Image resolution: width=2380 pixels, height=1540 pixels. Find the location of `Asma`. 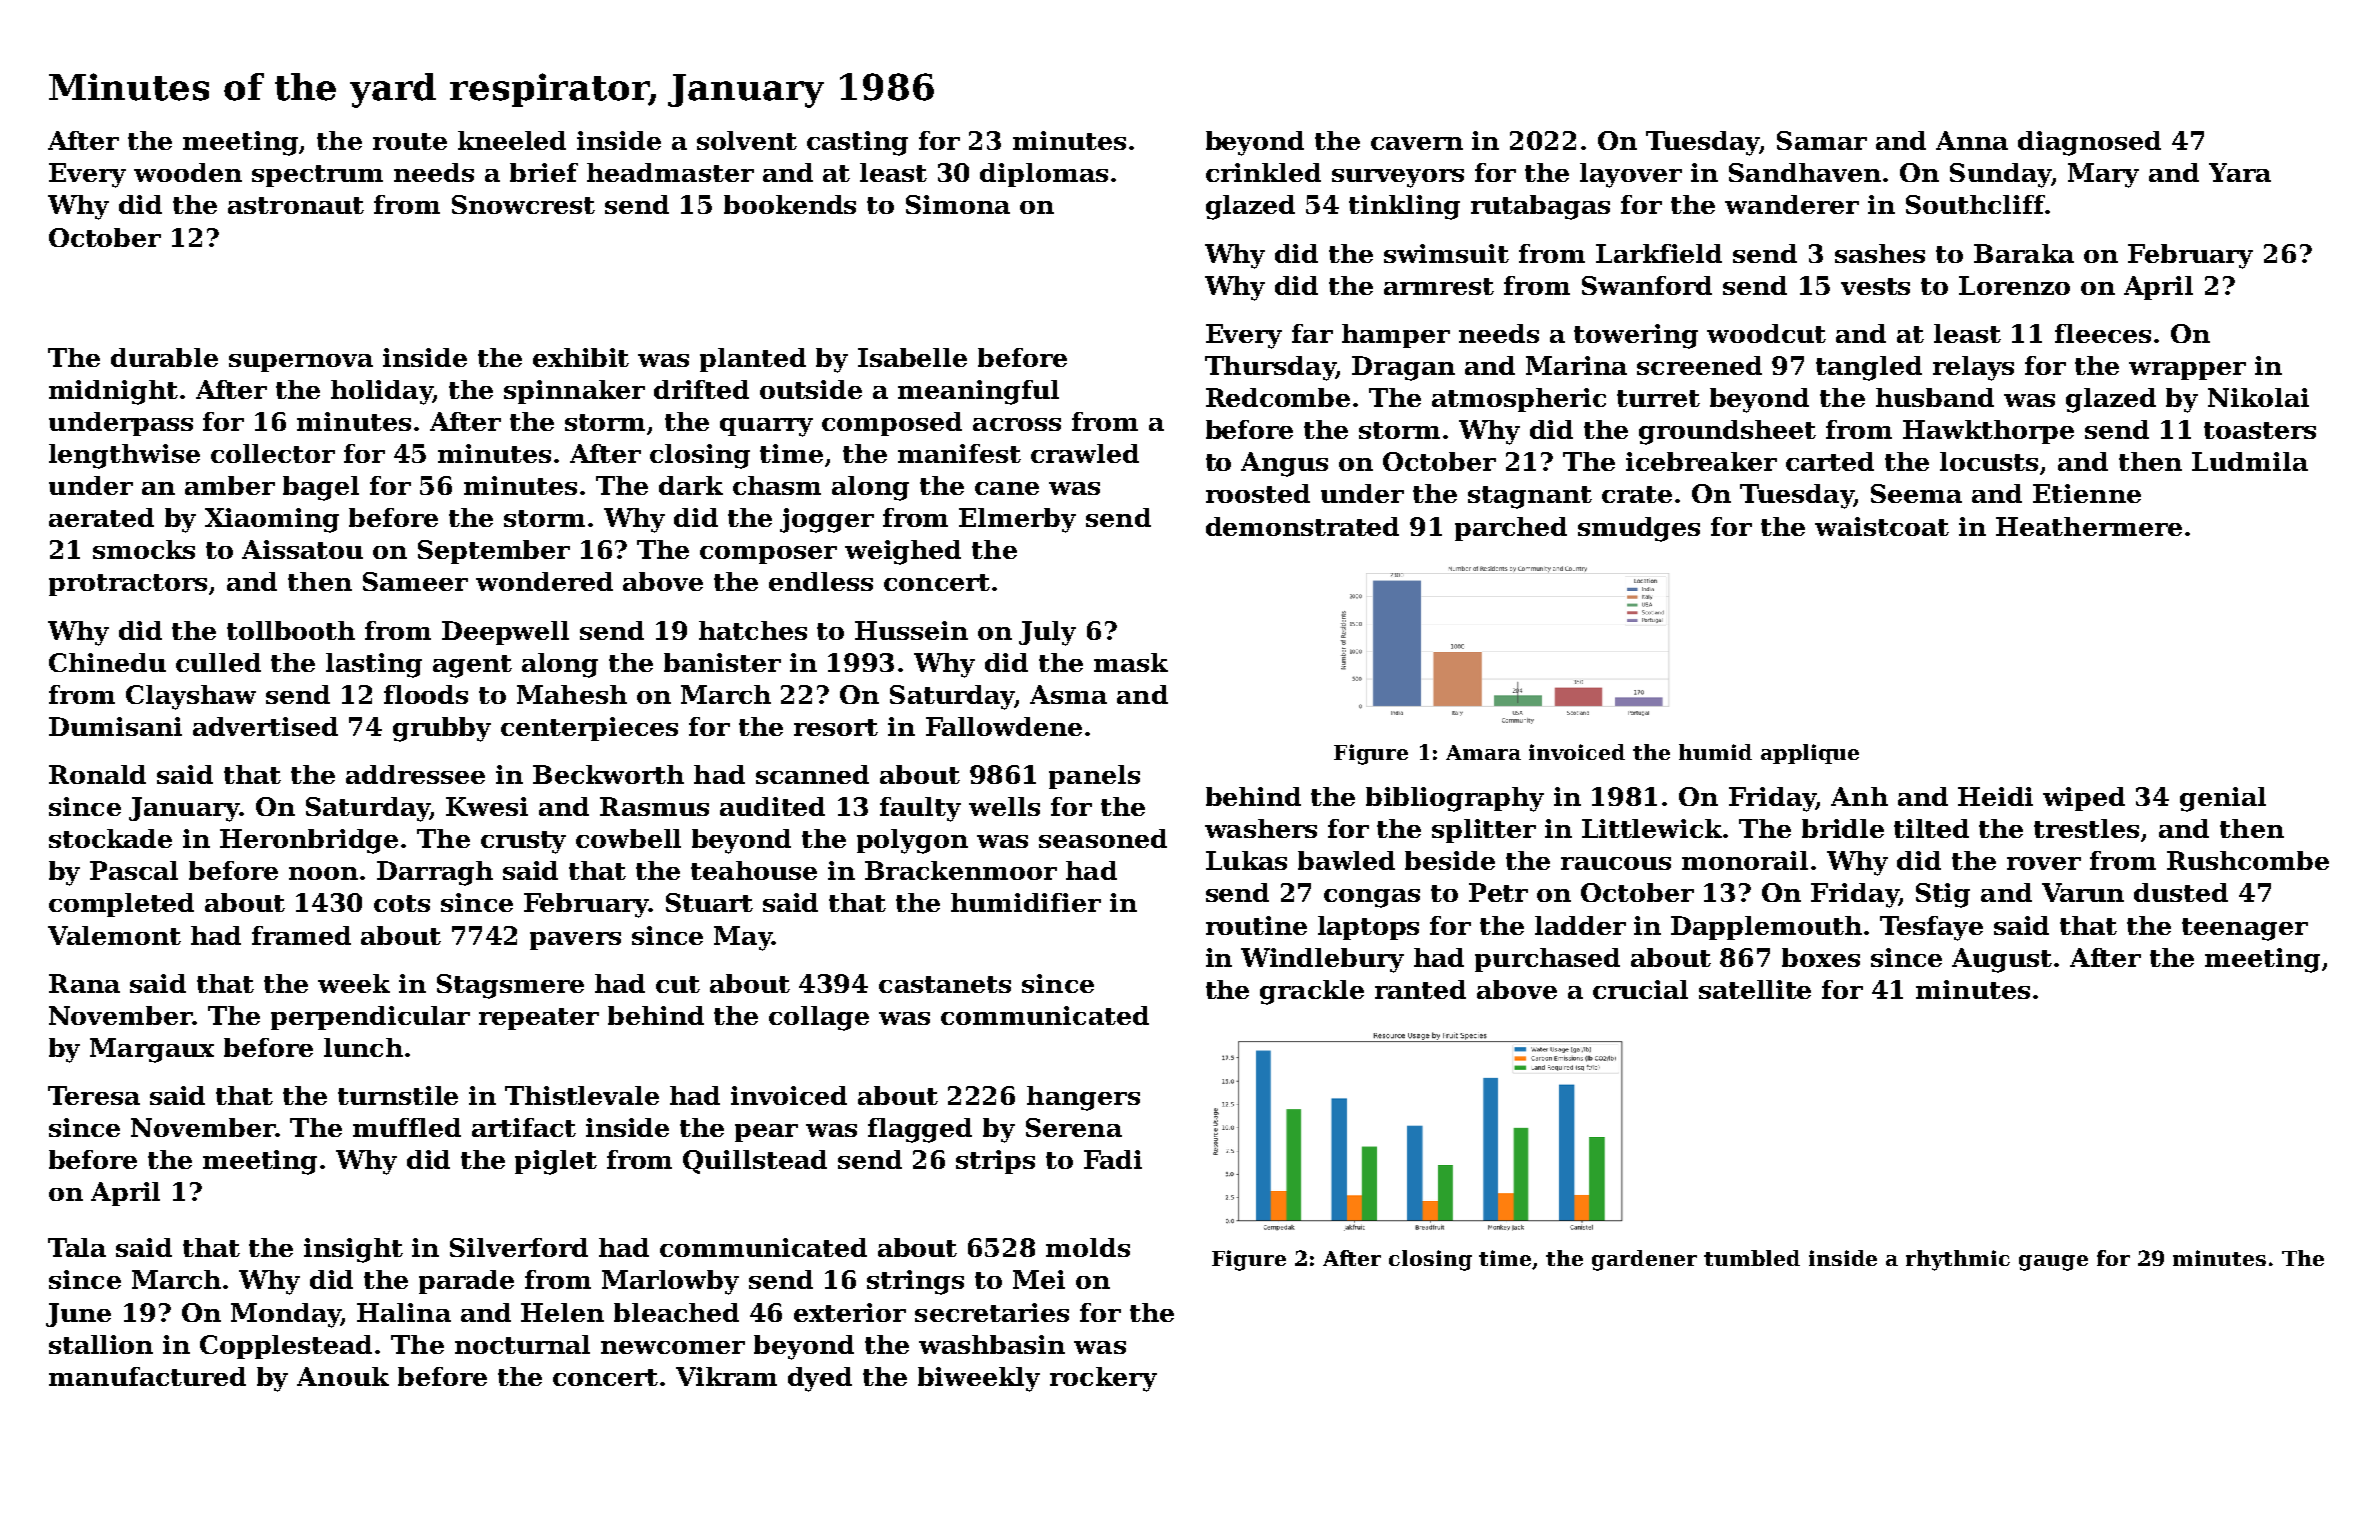

Asma is located at coordinates (1068, 694).
